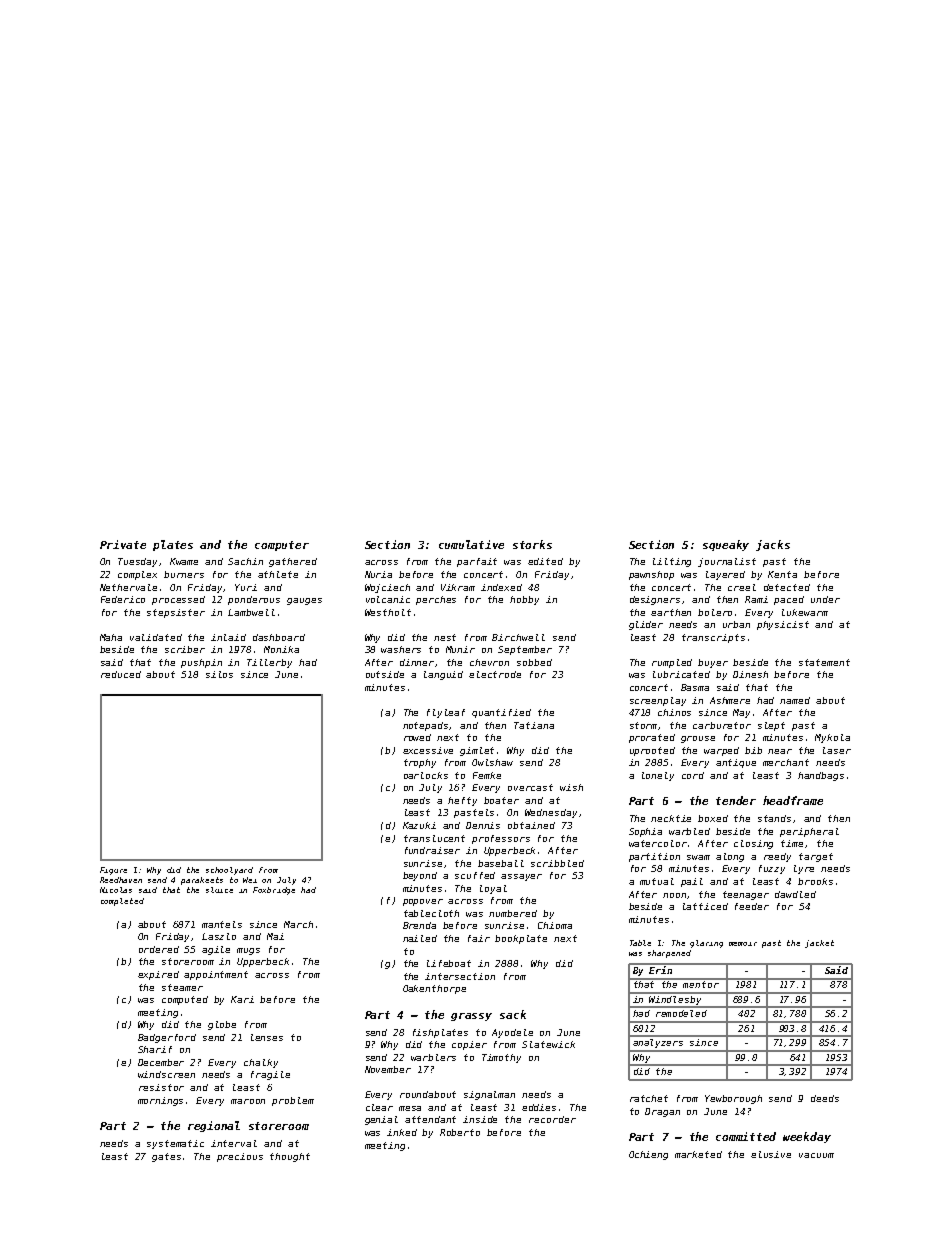  What do you see at coordinates (783, 625) in the screenshot?
I see `physicist` at bounding box center [783, 625].
